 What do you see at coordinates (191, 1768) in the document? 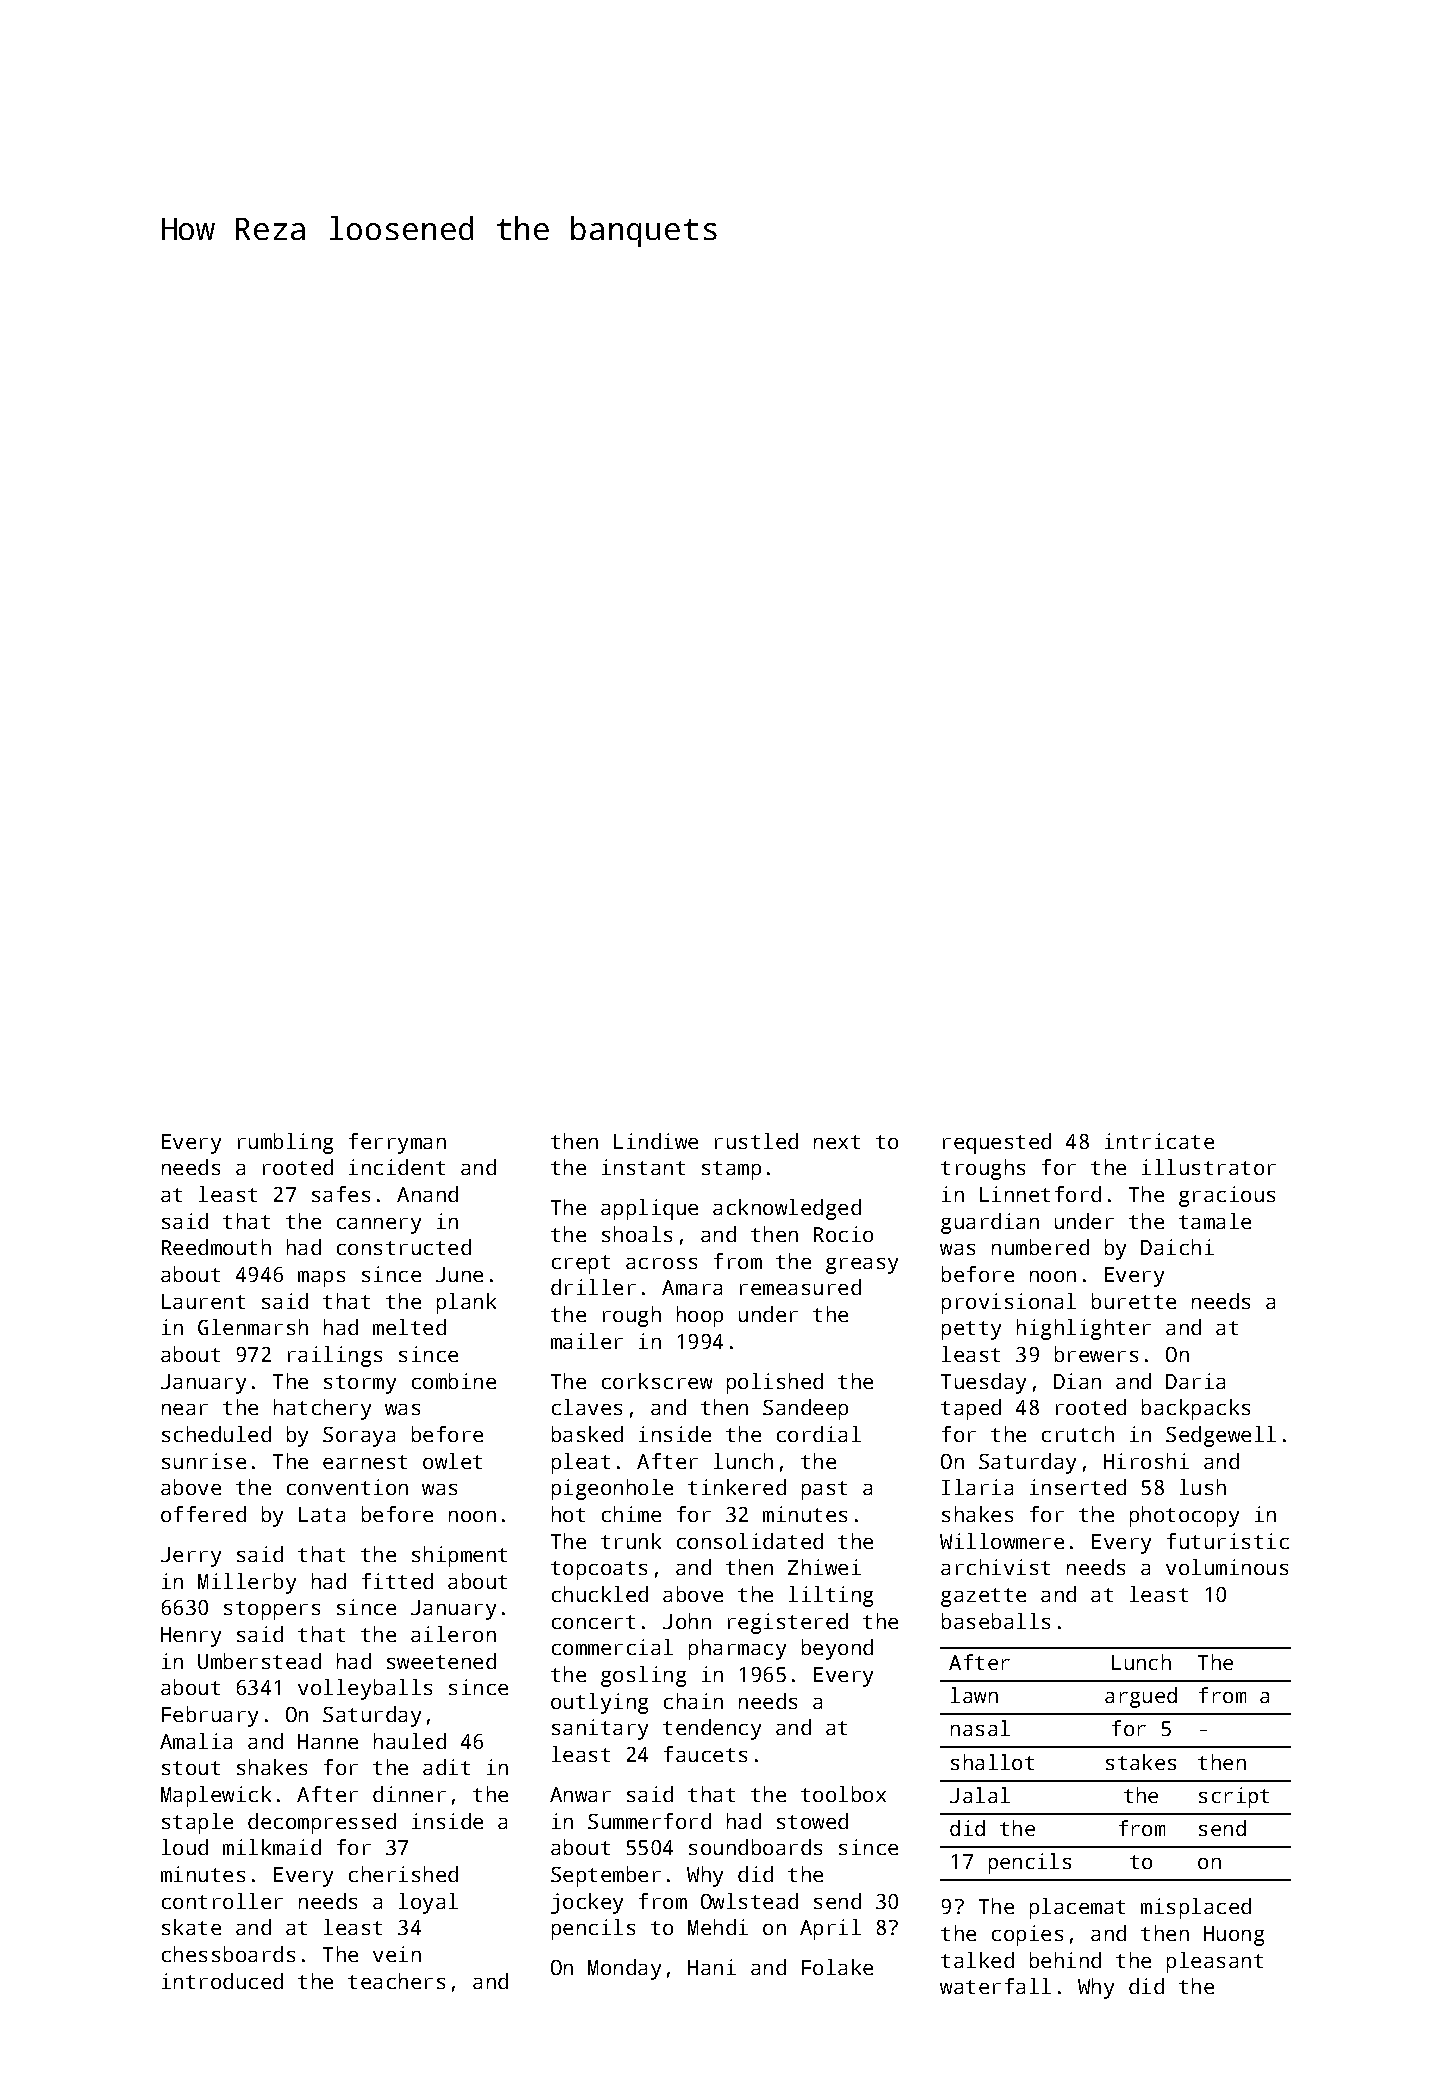
I see `stout` at bounding box center [191, 1768].
